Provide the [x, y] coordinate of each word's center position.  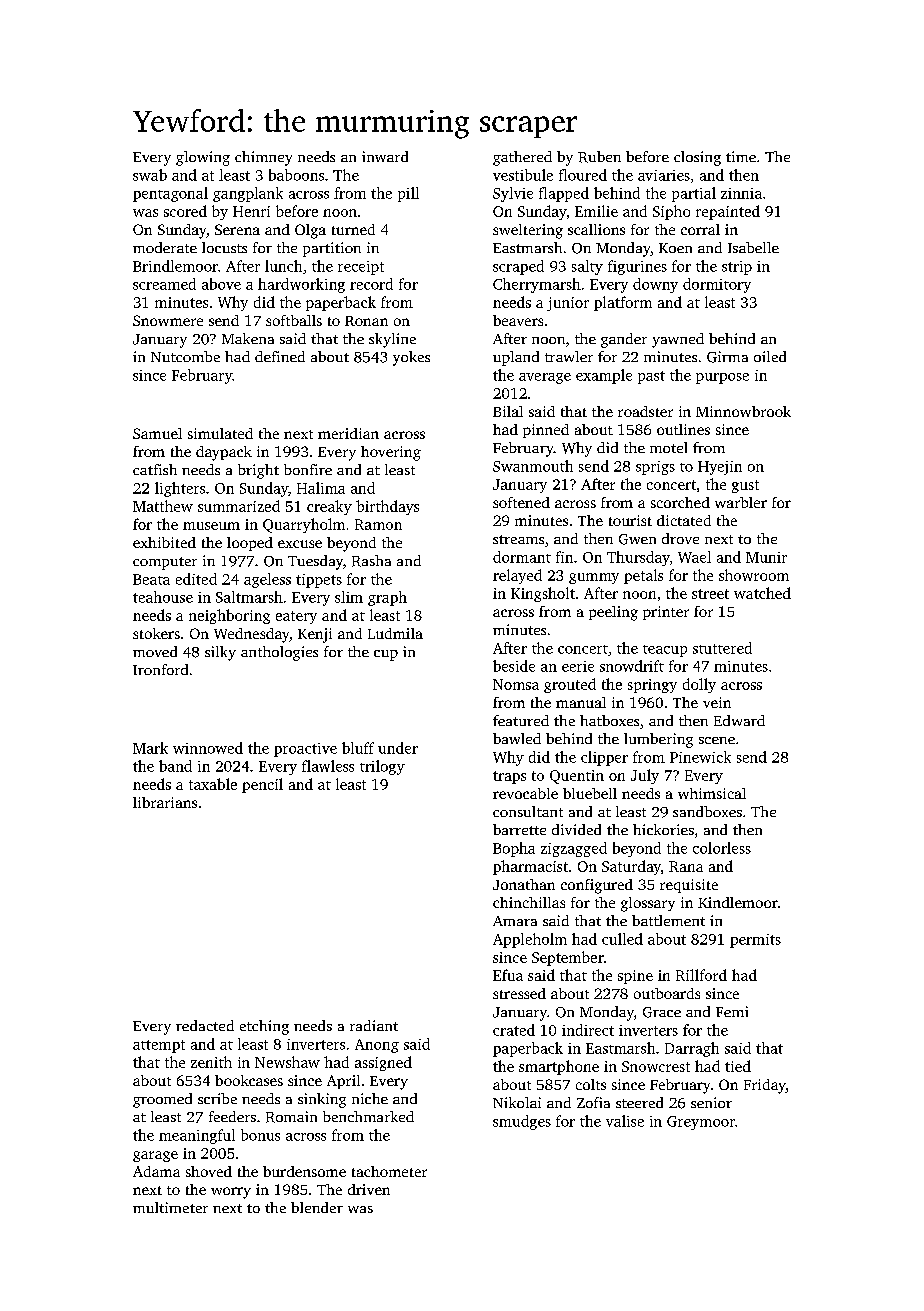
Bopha [514, 849]
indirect [588, 1030]
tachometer [389, 1171]
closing [697, 158]
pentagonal [170, 194]
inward [385, 156]
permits [755, 941]
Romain [291, 1117]
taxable [213, 784]
